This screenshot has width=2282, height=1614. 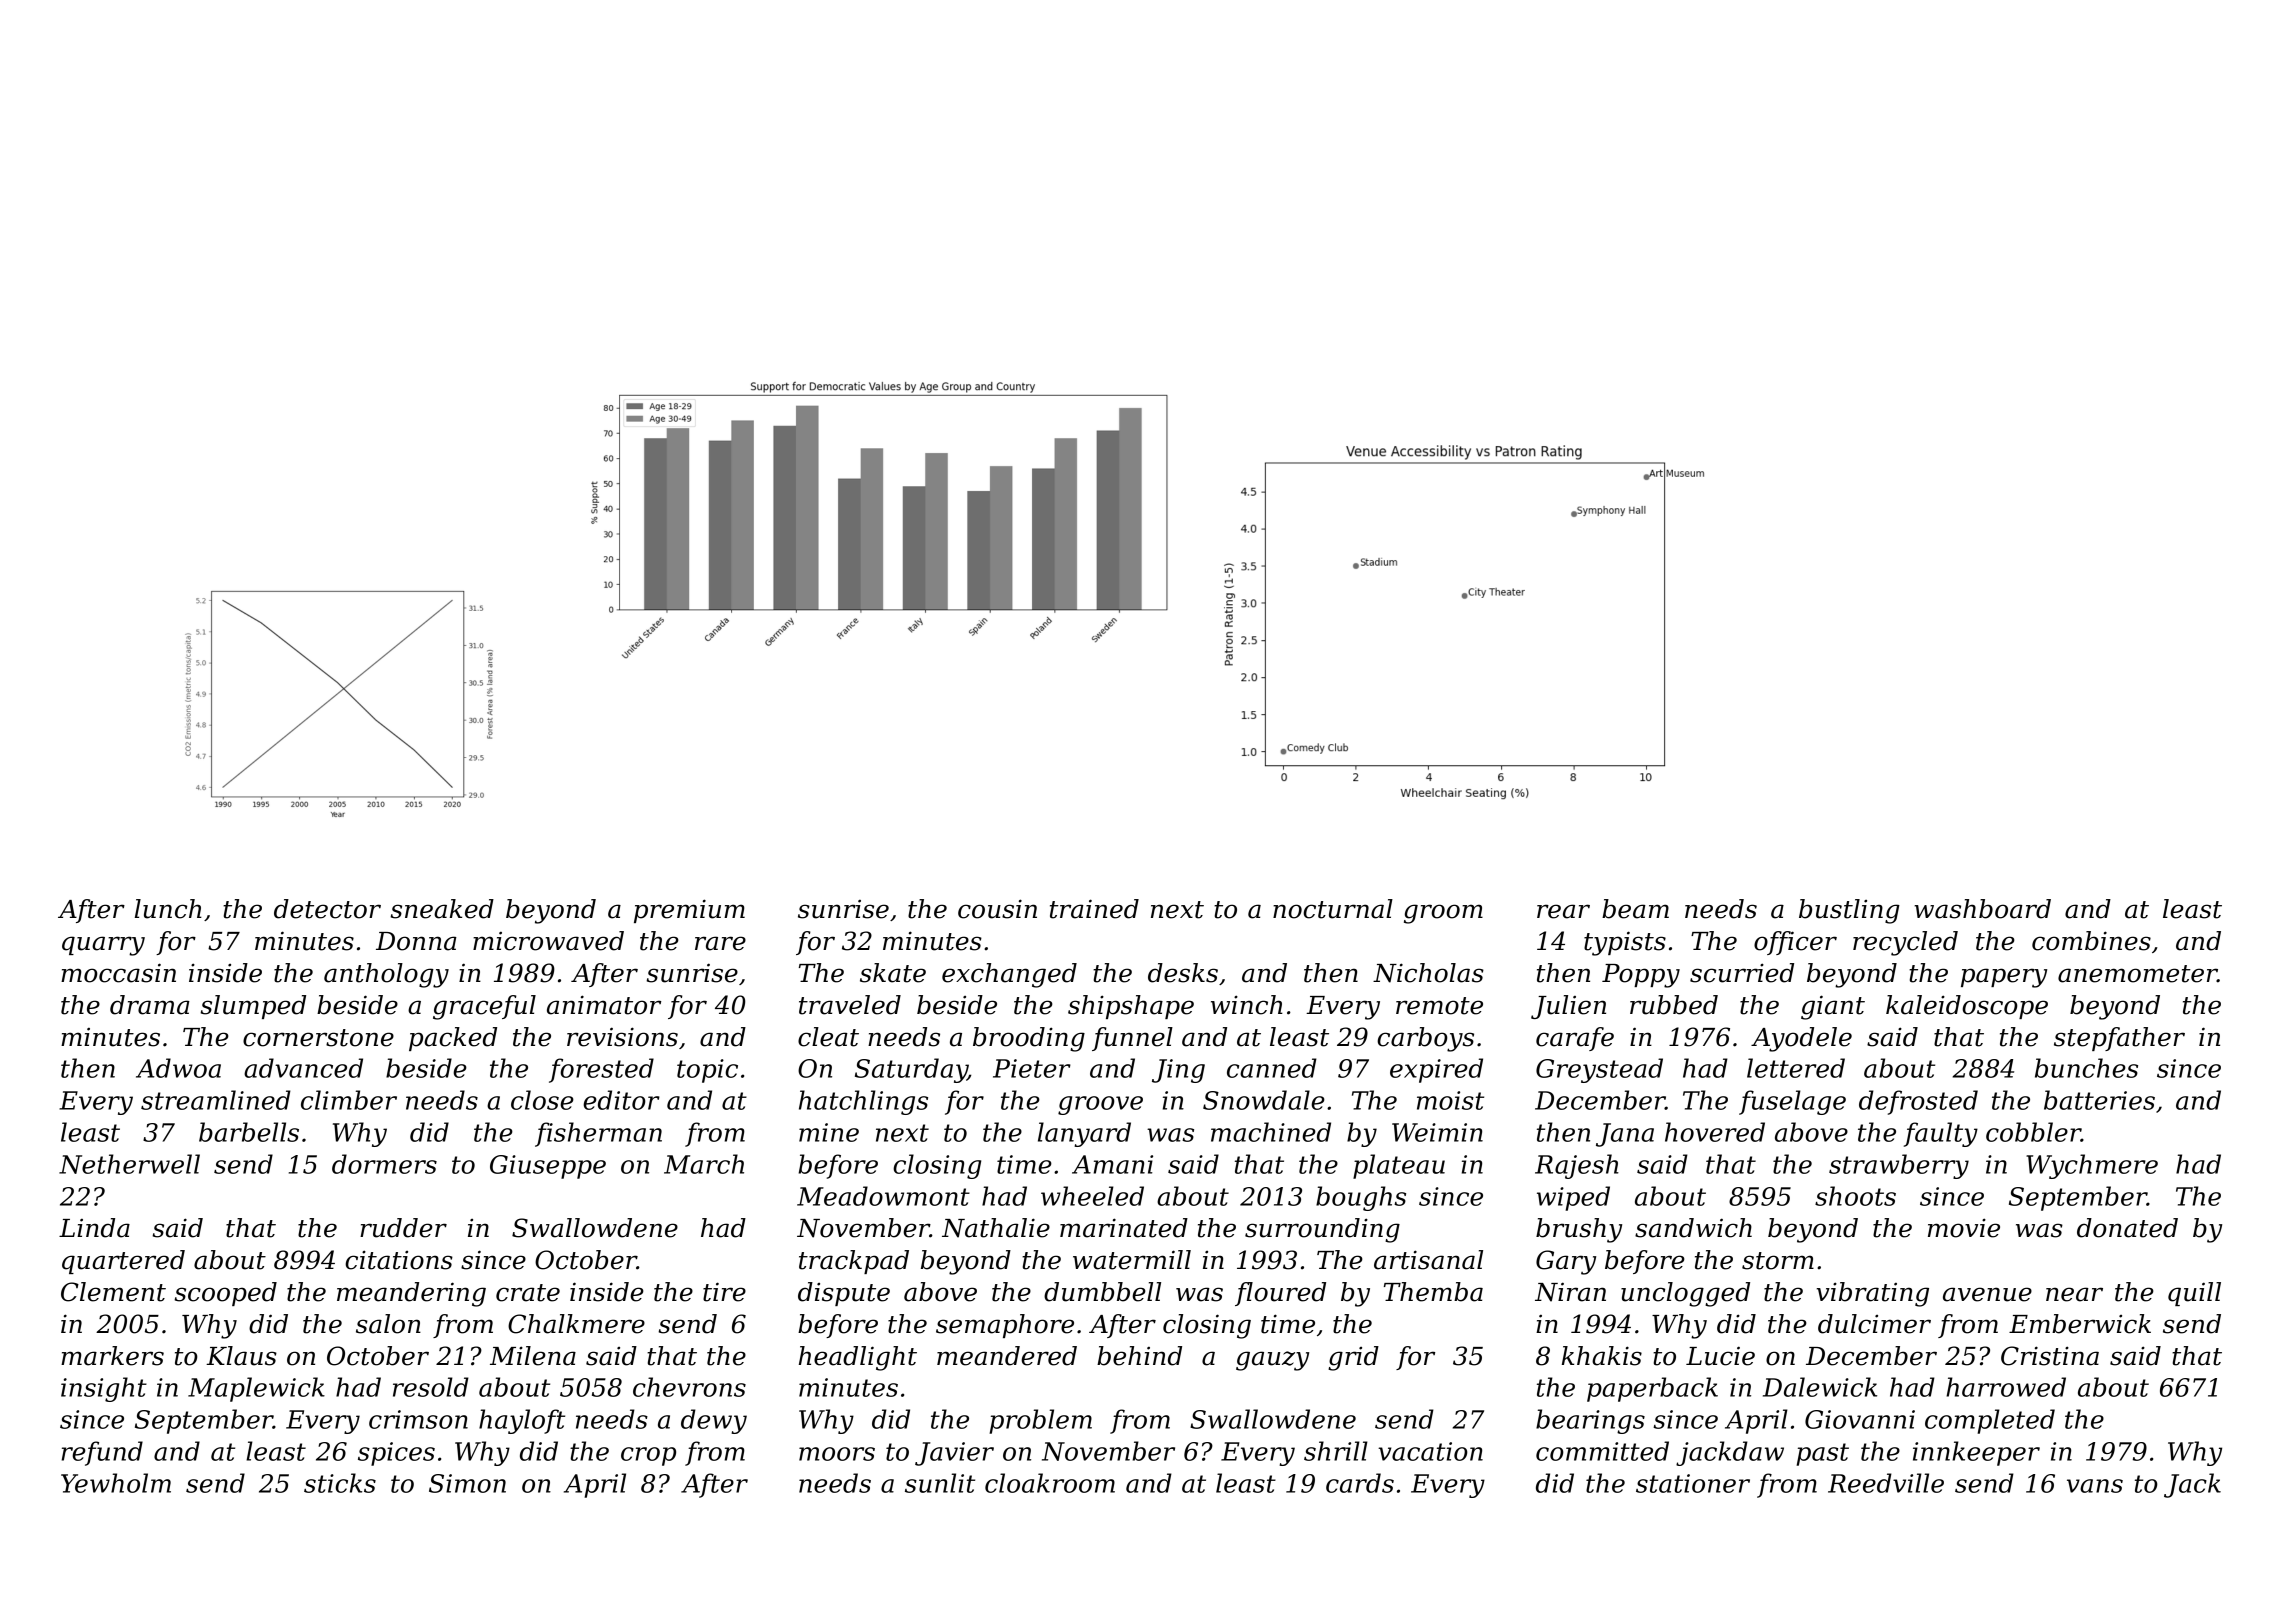 I want to click on cousin, so click(x=997, y=909).
